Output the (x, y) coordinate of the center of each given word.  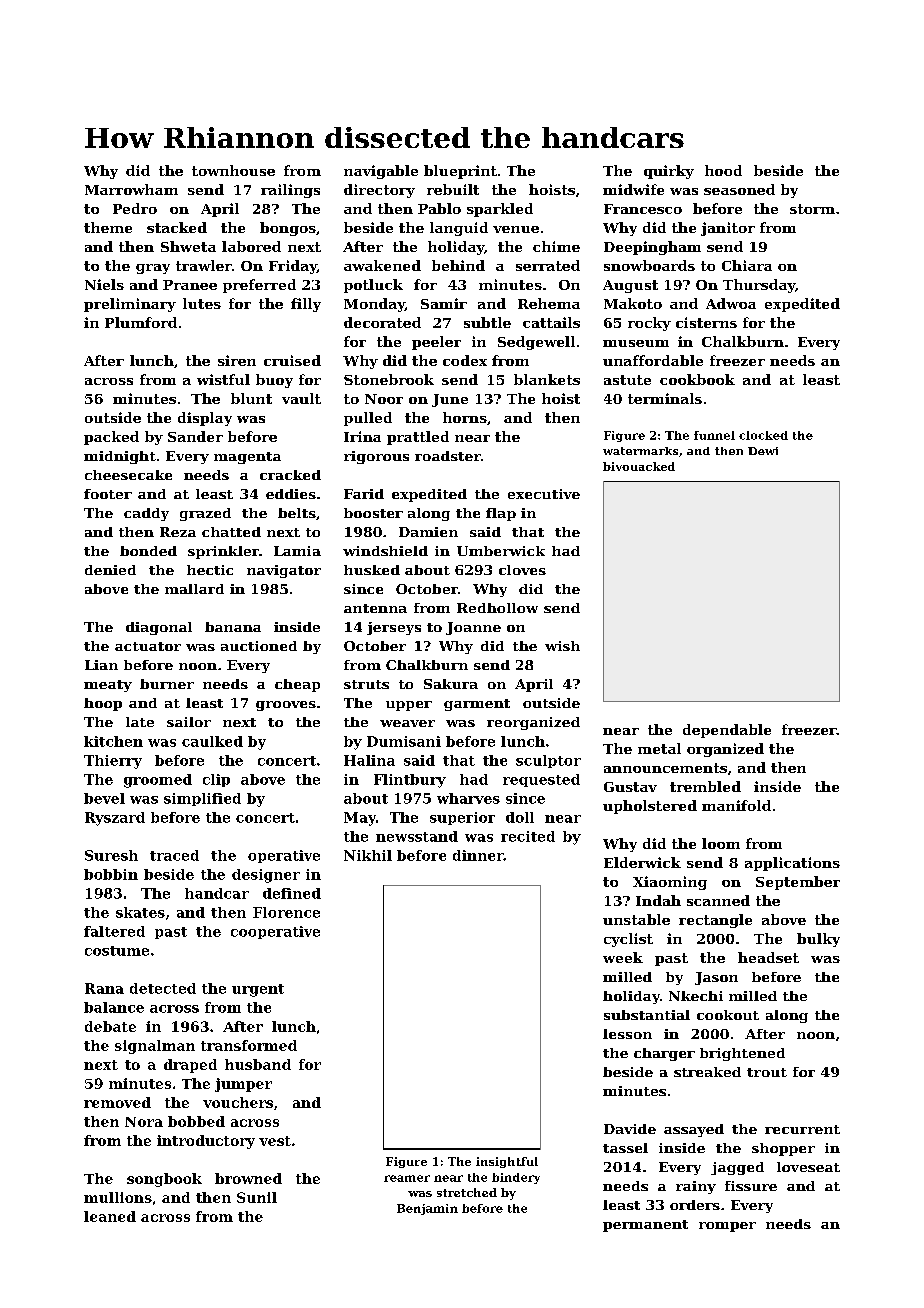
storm (812, 209)
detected (163, 988)
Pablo (439, 208)
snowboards (649, 265)
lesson (627, 1034)
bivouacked (639, 466)
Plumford (141, 322)
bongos (288, 229)
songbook (164, 1180)
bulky (818, 940)
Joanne (473, 628)
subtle (487, 322)
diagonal (159, 628)
